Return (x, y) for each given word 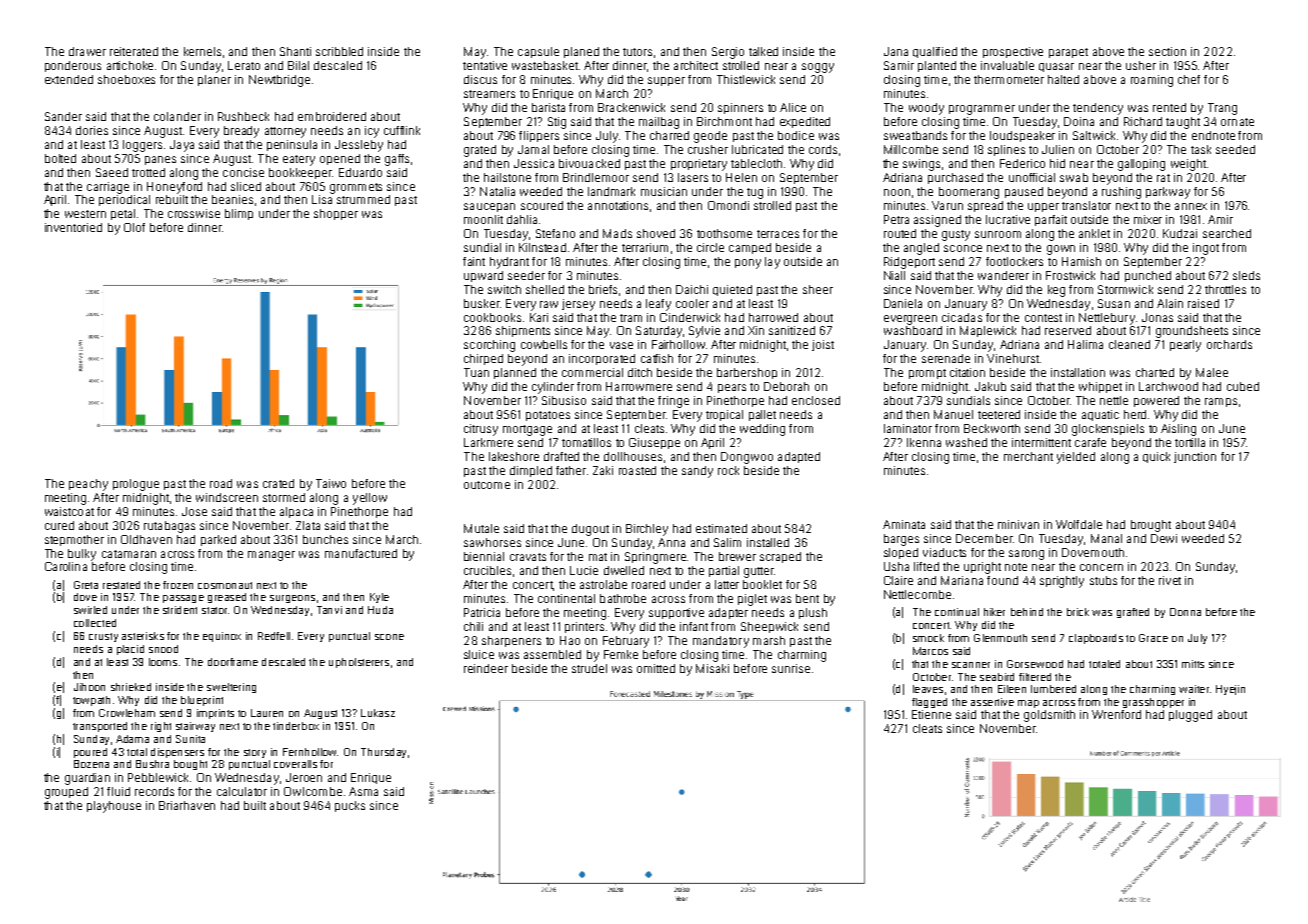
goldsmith (1049, 716)
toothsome (724, 233)
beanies (232, 199)
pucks (350, 806)
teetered (999, 414)
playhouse (114, 807)
